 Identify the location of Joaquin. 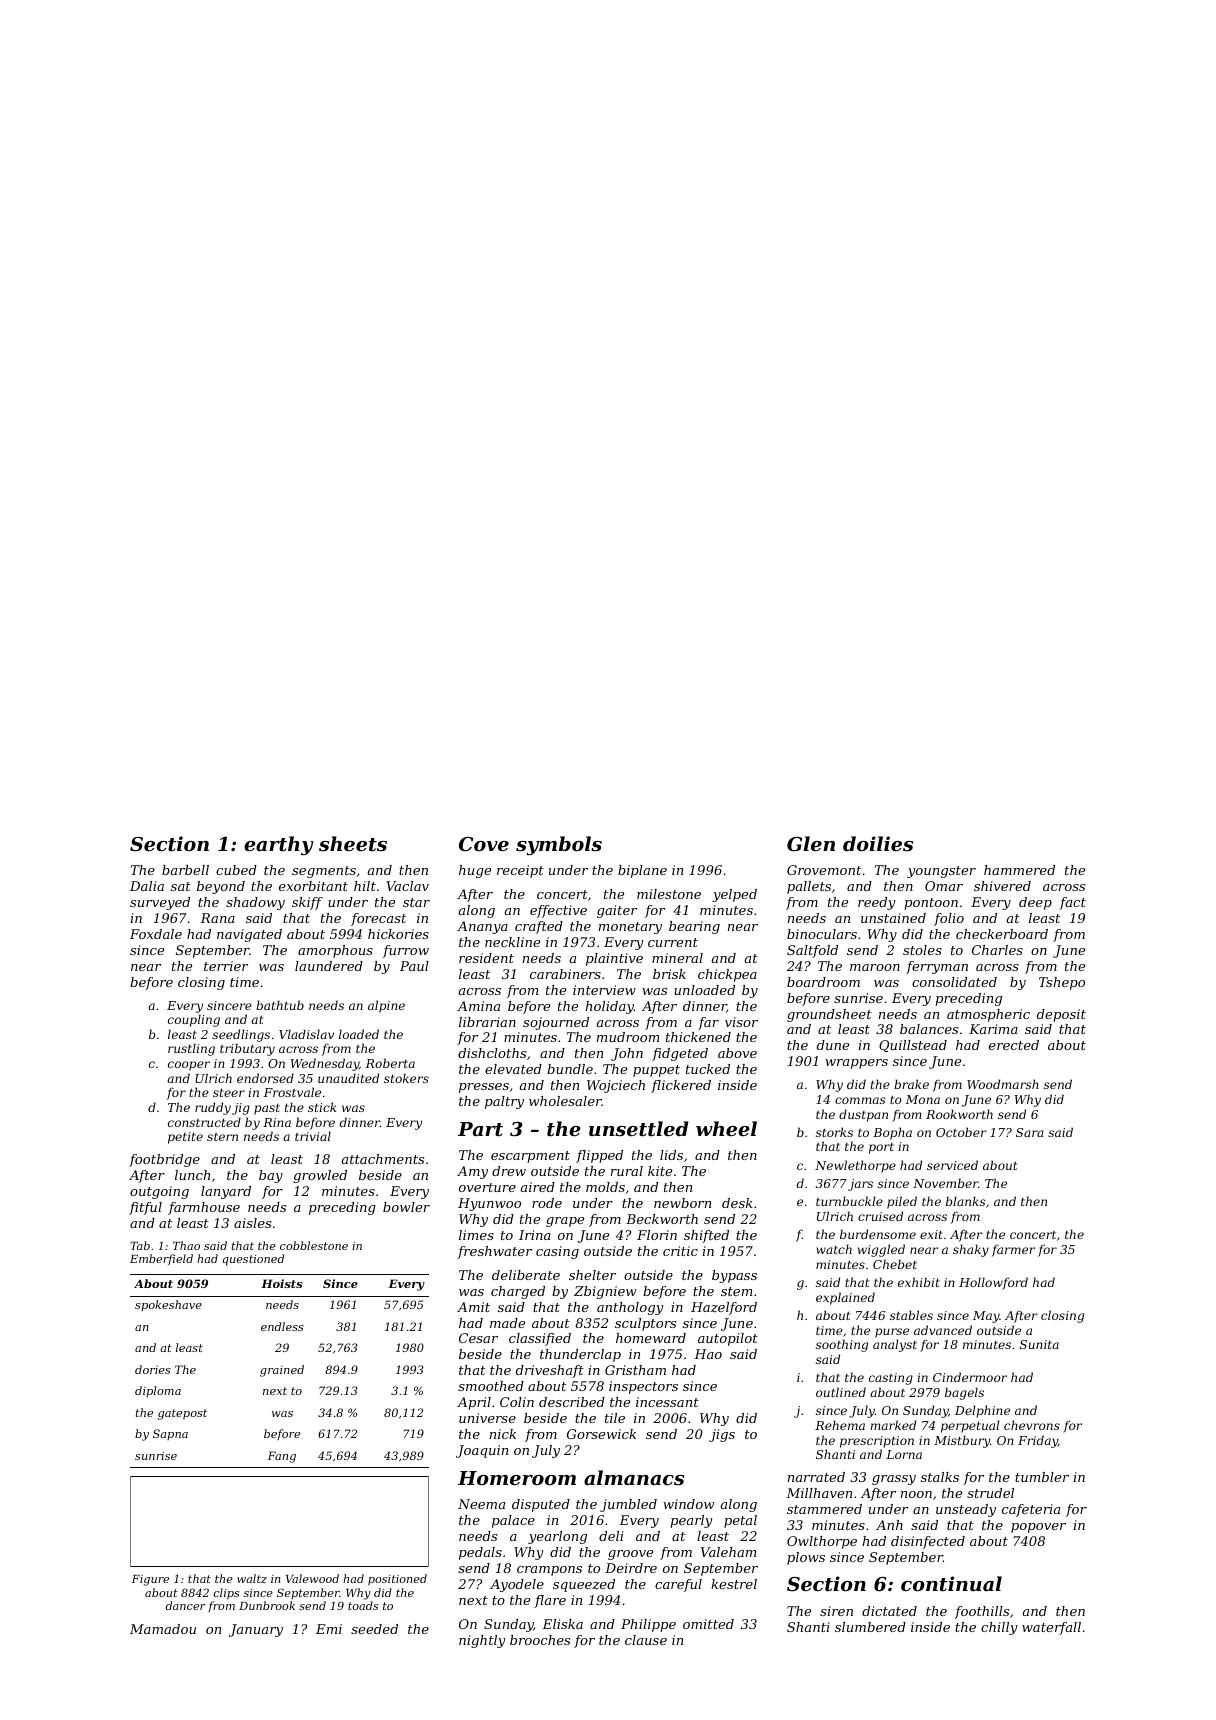
(482, 1451).
